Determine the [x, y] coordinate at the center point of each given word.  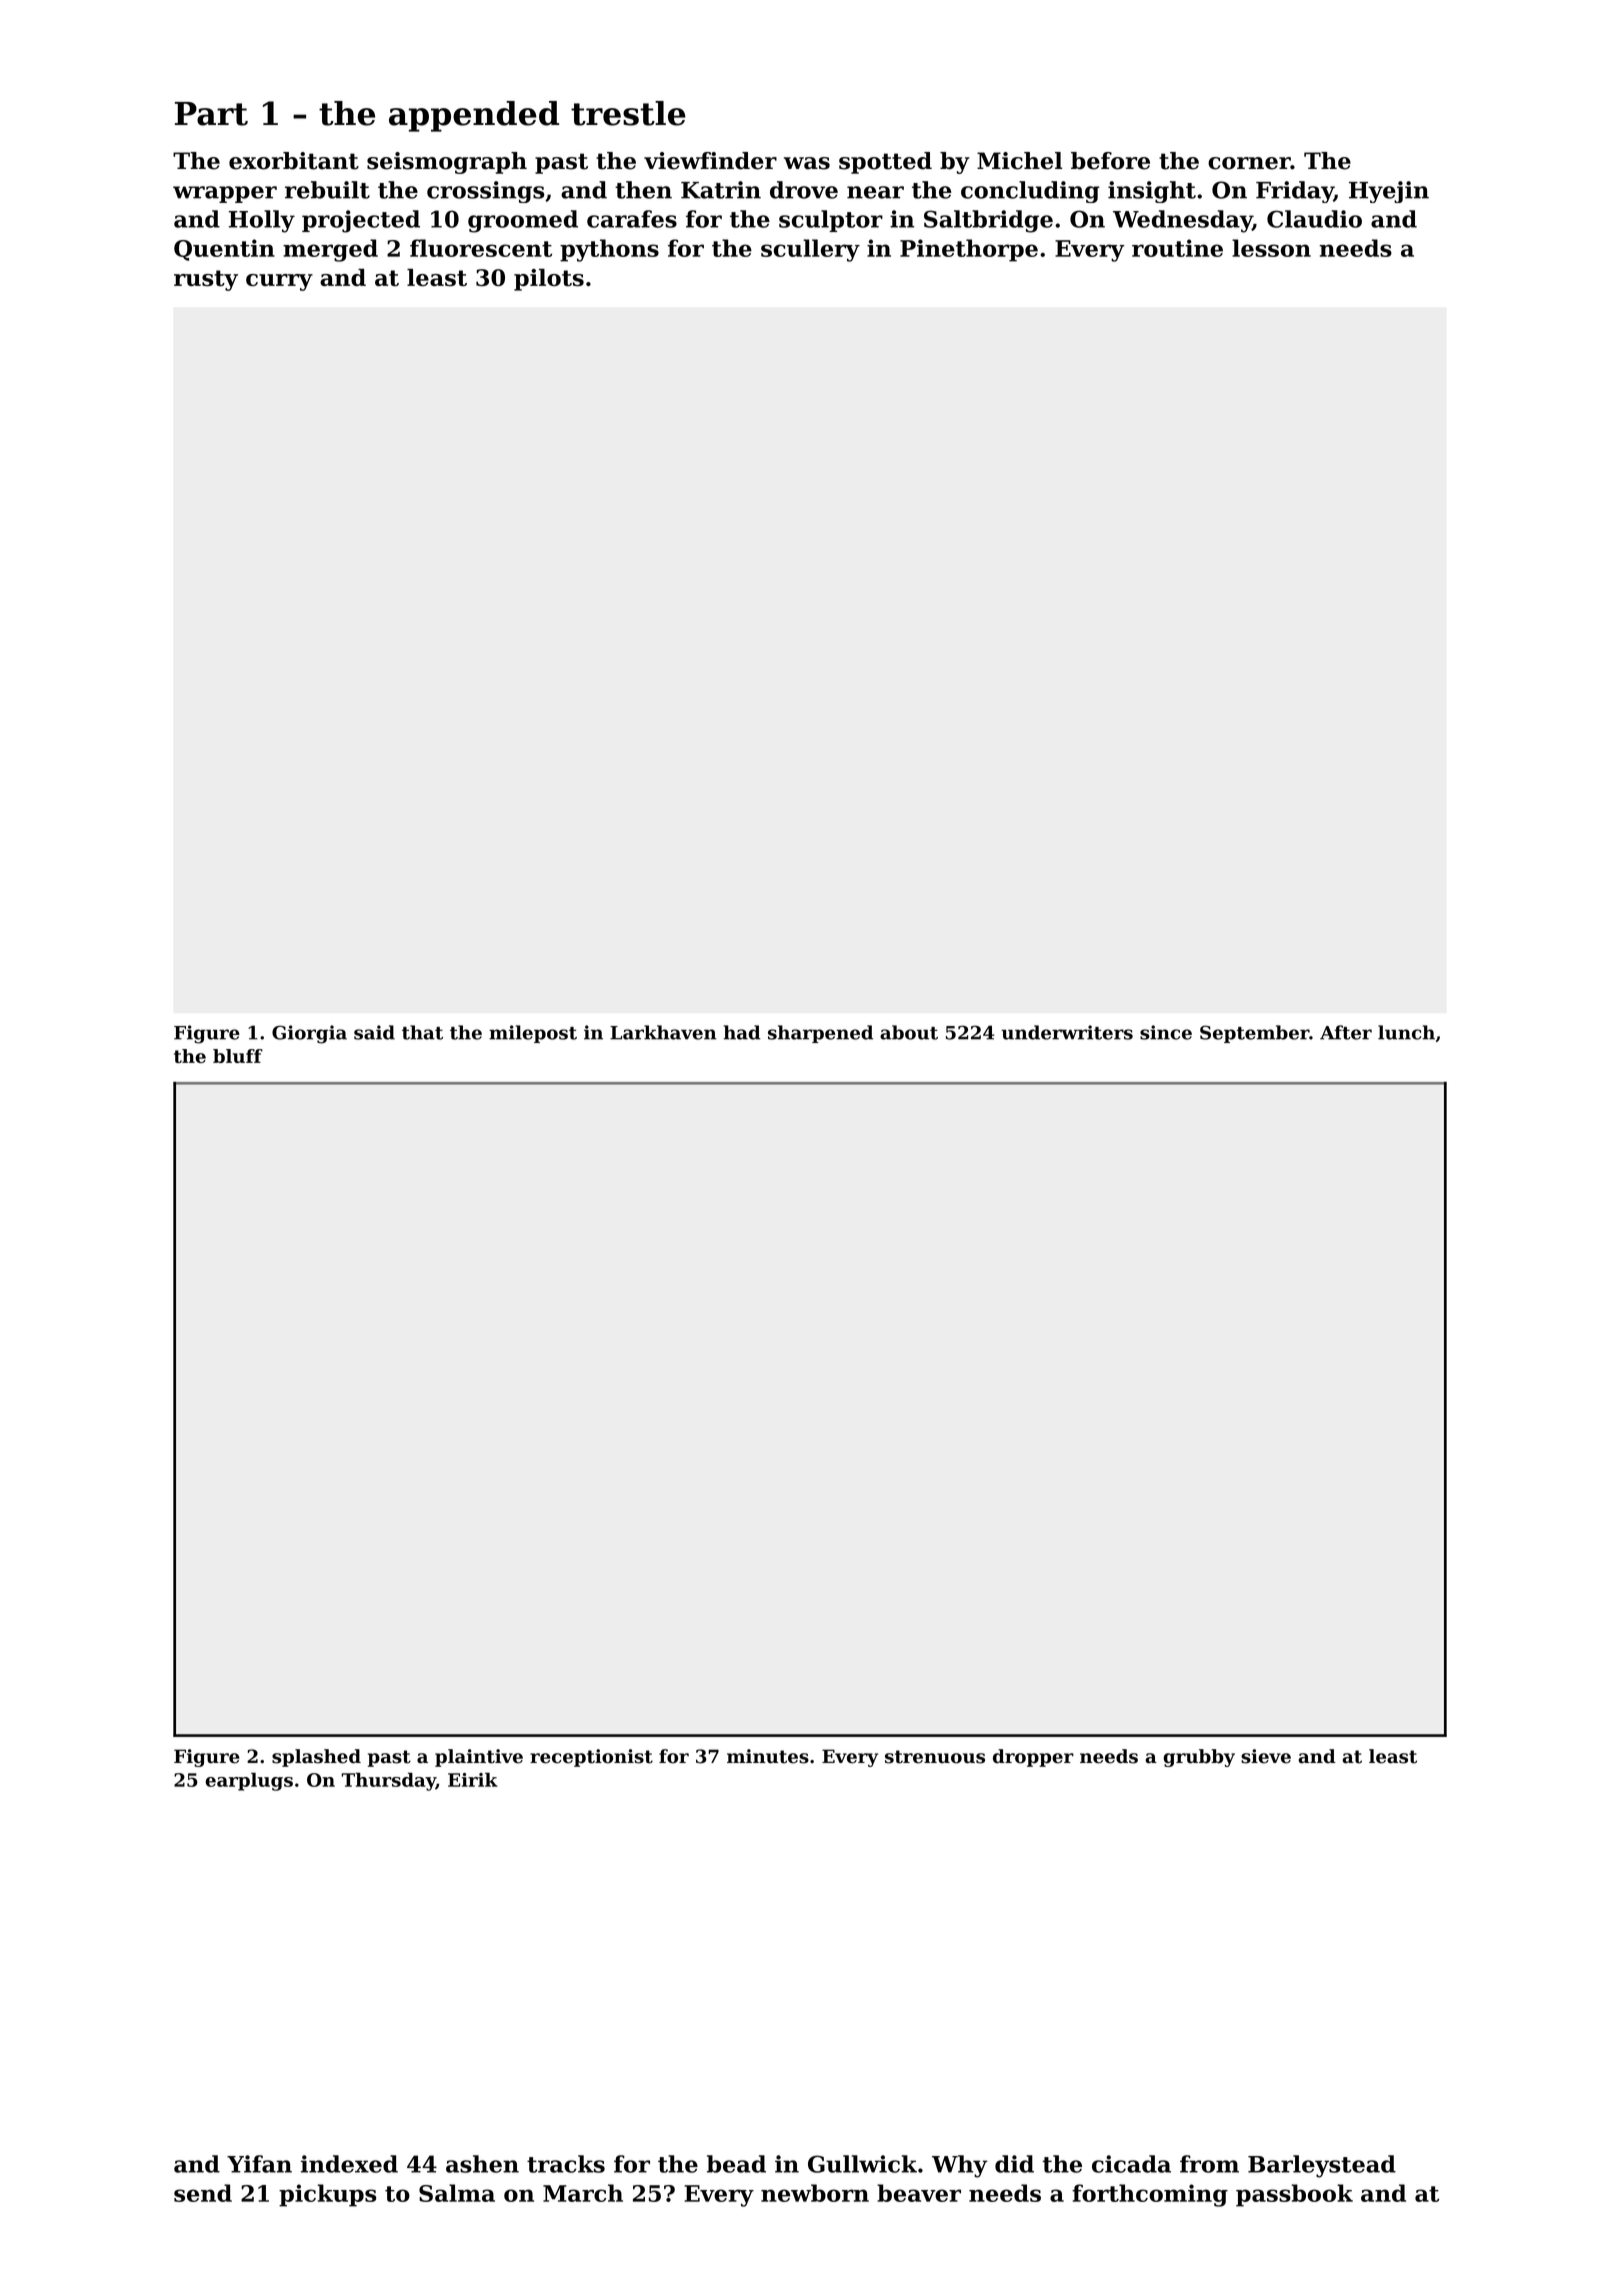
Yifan [259, 2164]
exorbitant [294, 161]
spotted [885, 163]
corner [1249, 163]
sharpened [820, 1034]
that [422, 1032]
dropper [1033, 1758]
